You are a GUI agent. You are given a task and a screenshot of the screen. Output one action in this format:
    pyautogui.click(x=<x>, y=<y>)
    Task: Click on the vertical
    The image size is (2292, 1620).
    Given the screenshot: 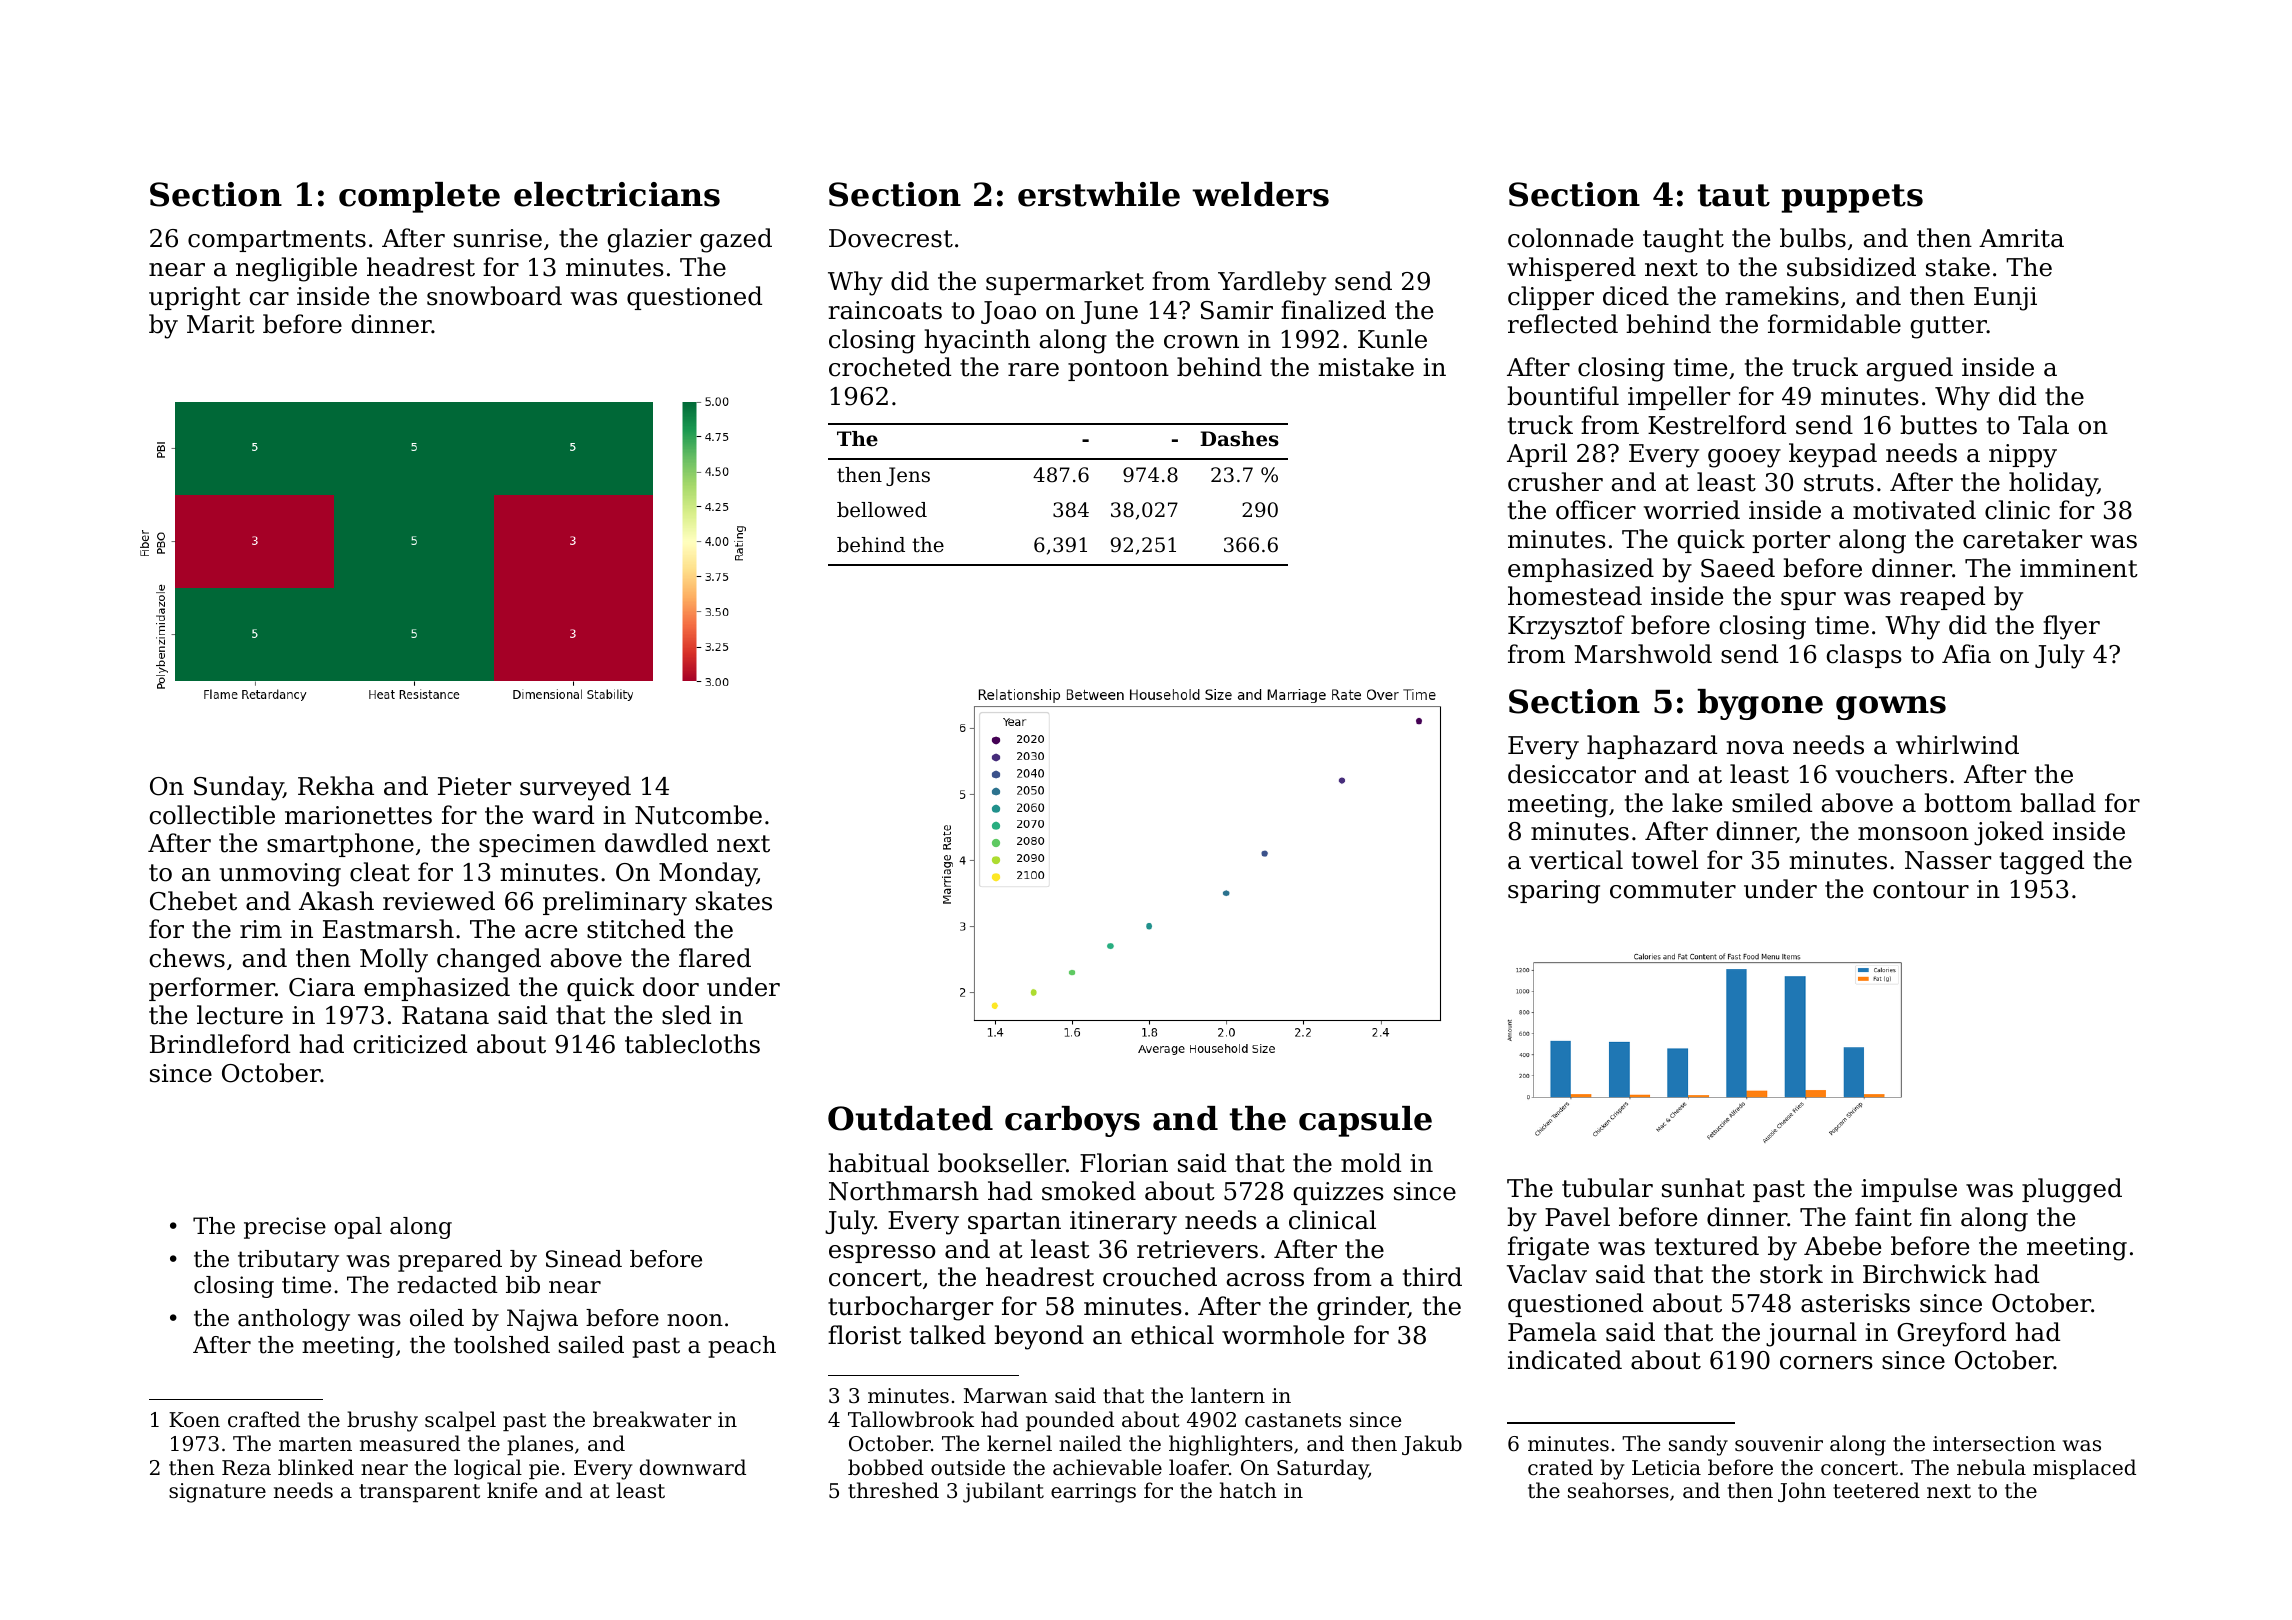 What is the action you would take?
    pyautogui.click(x=1576, y=860)
